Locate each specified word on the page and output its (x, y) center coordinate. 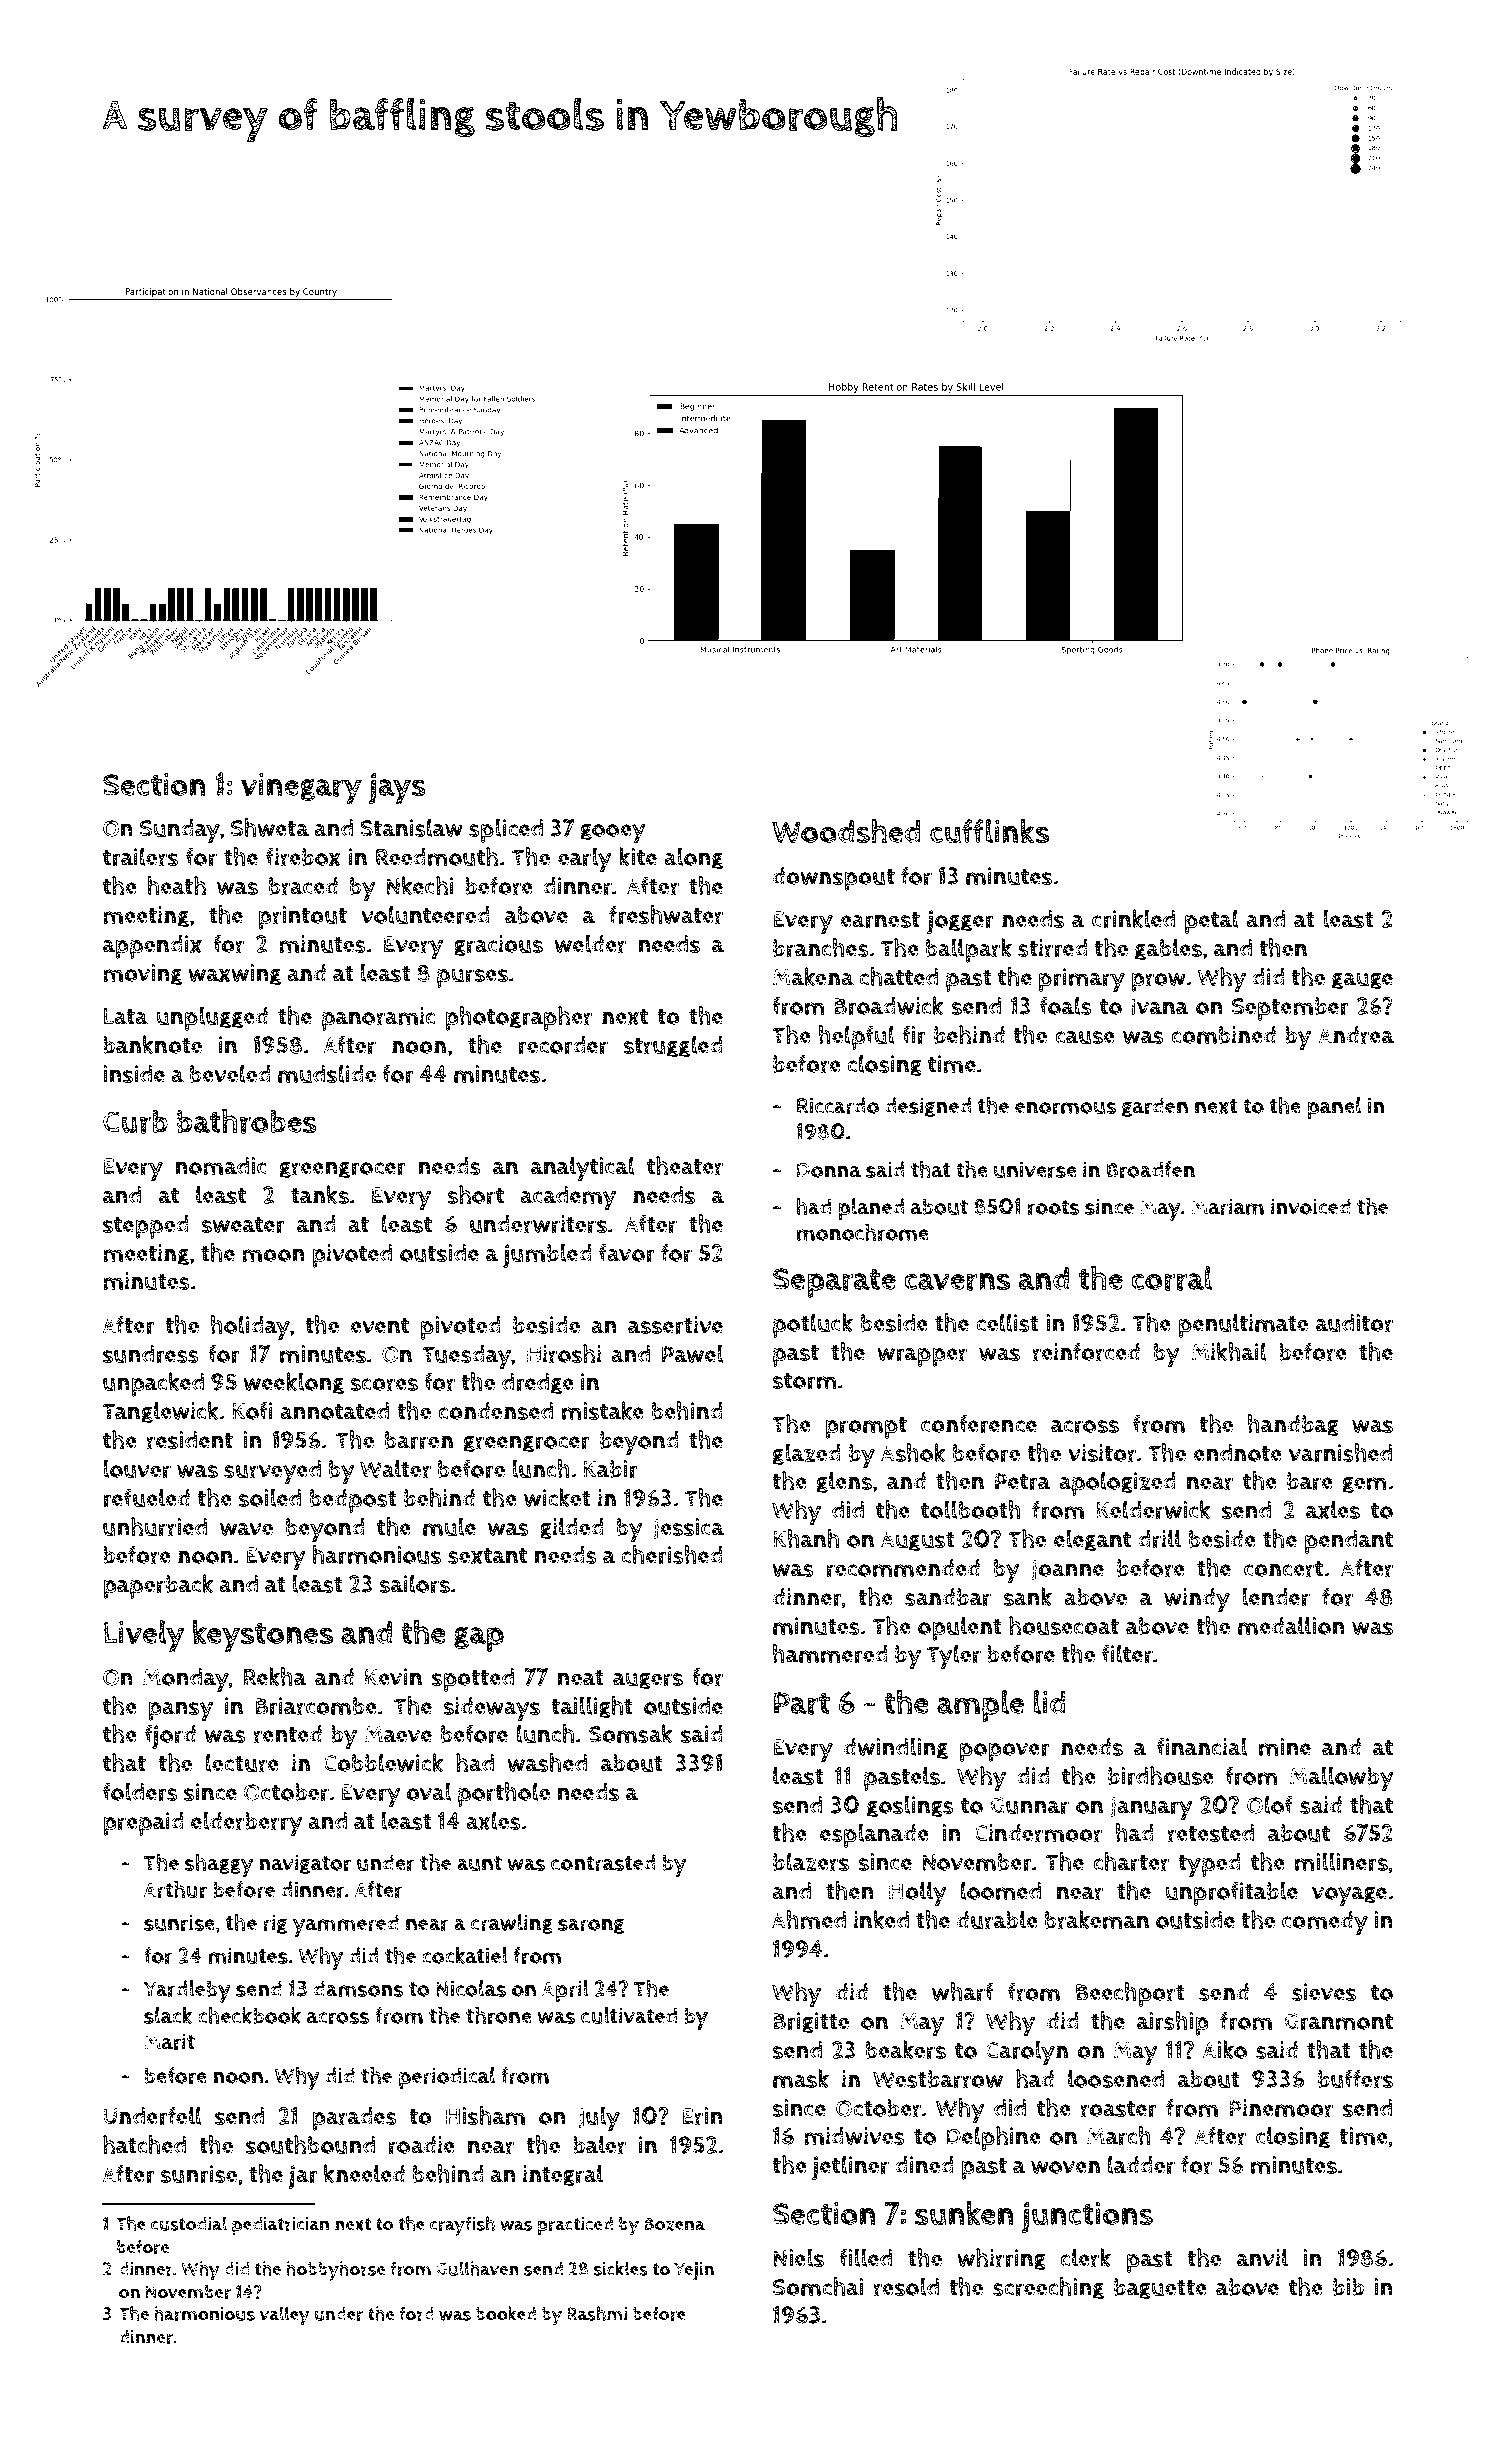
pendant (1349, 1542)
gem (1365, 1485)
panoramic (379, 1019)
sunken (964, 2213)
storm (805, 1381)
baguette (1160, 2289)
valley (284, 2316)
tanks (320, 1194)
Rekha (275, 1676)
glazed (807, 1454)
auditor (1354, 1323)
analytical (583, 1168)
